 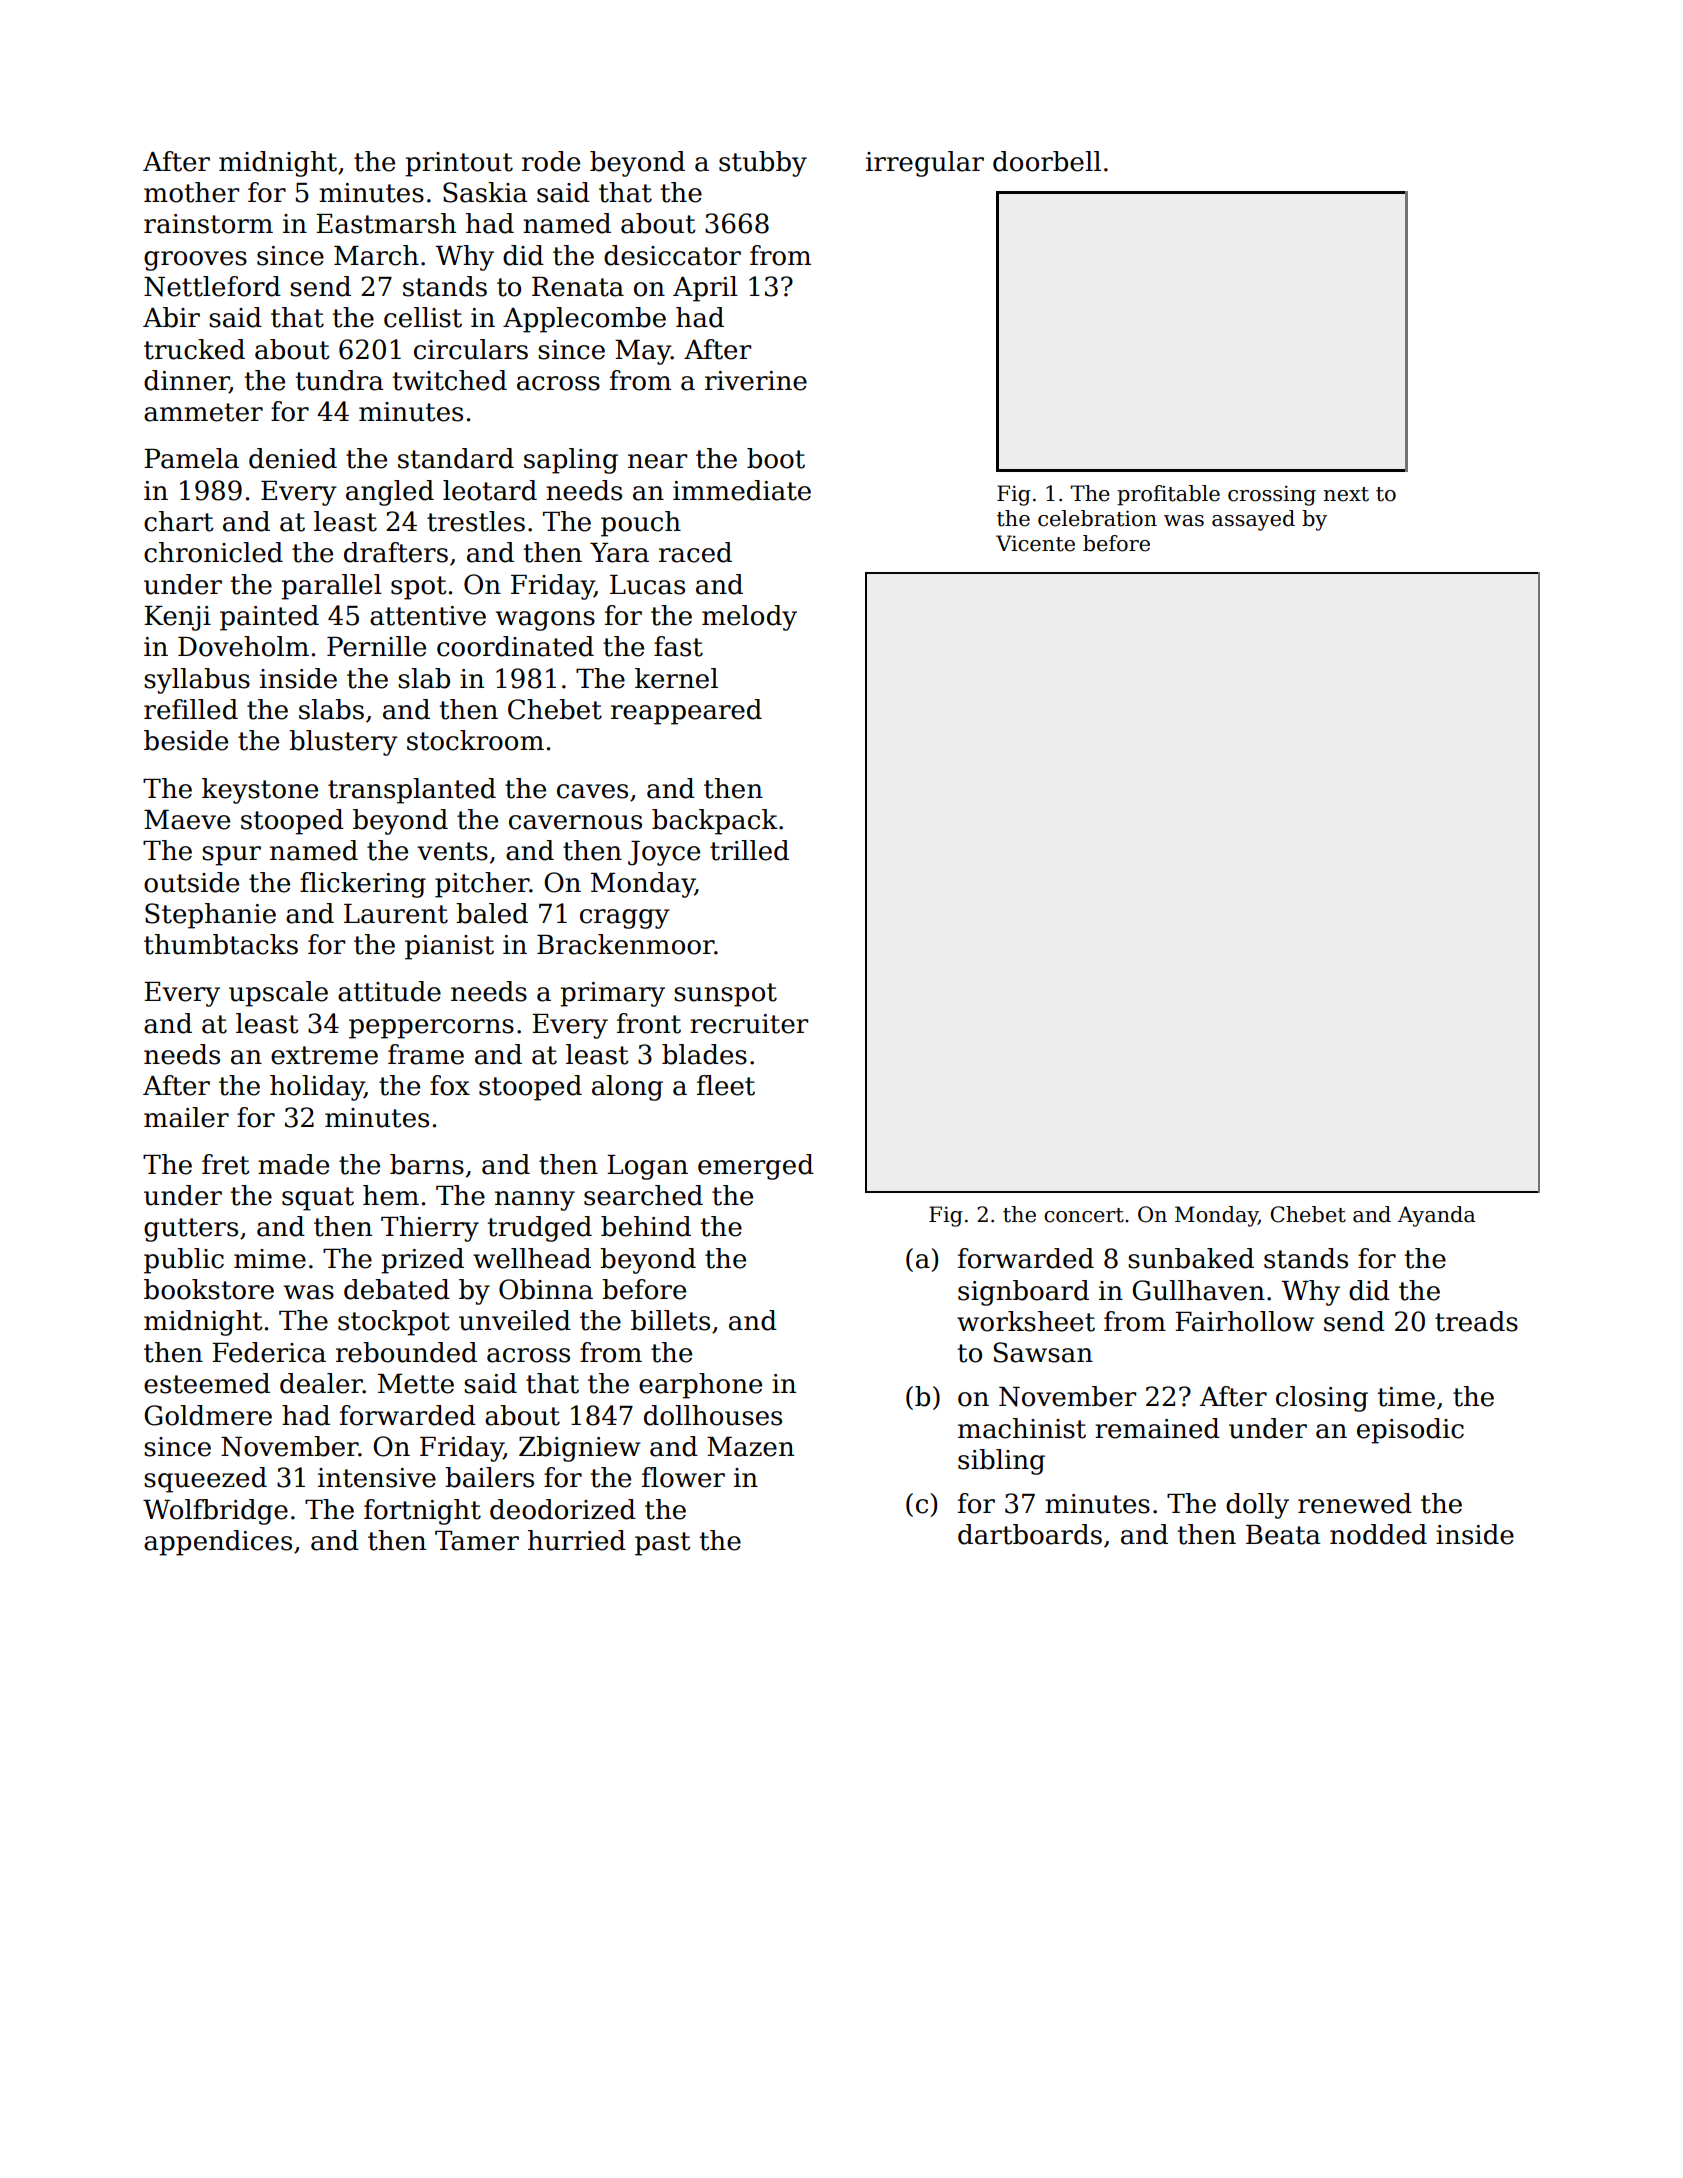 I want to click on pouch, so click(x=641, y=524).
